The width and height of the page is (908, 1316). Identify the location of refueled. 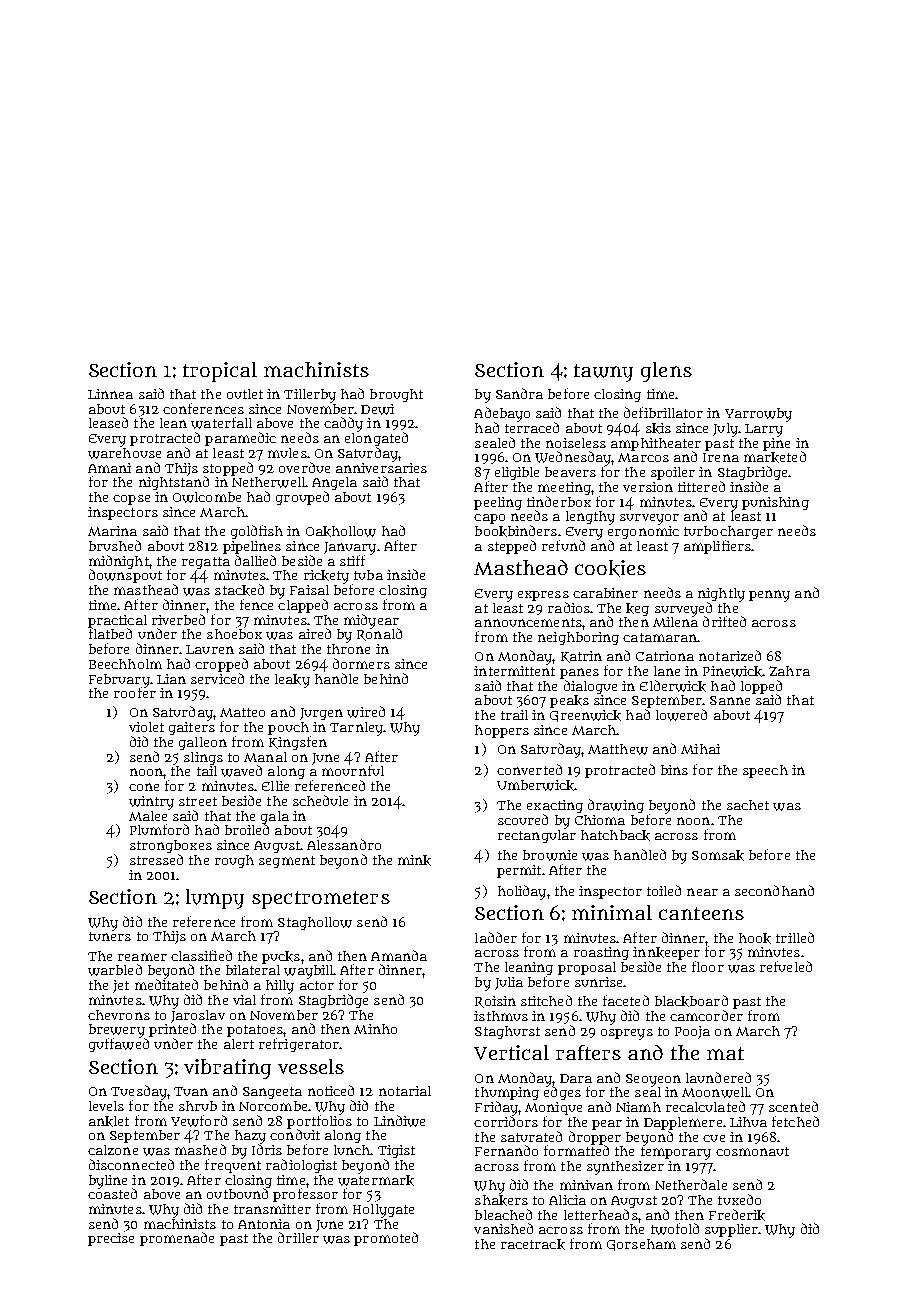
(786, 966).
